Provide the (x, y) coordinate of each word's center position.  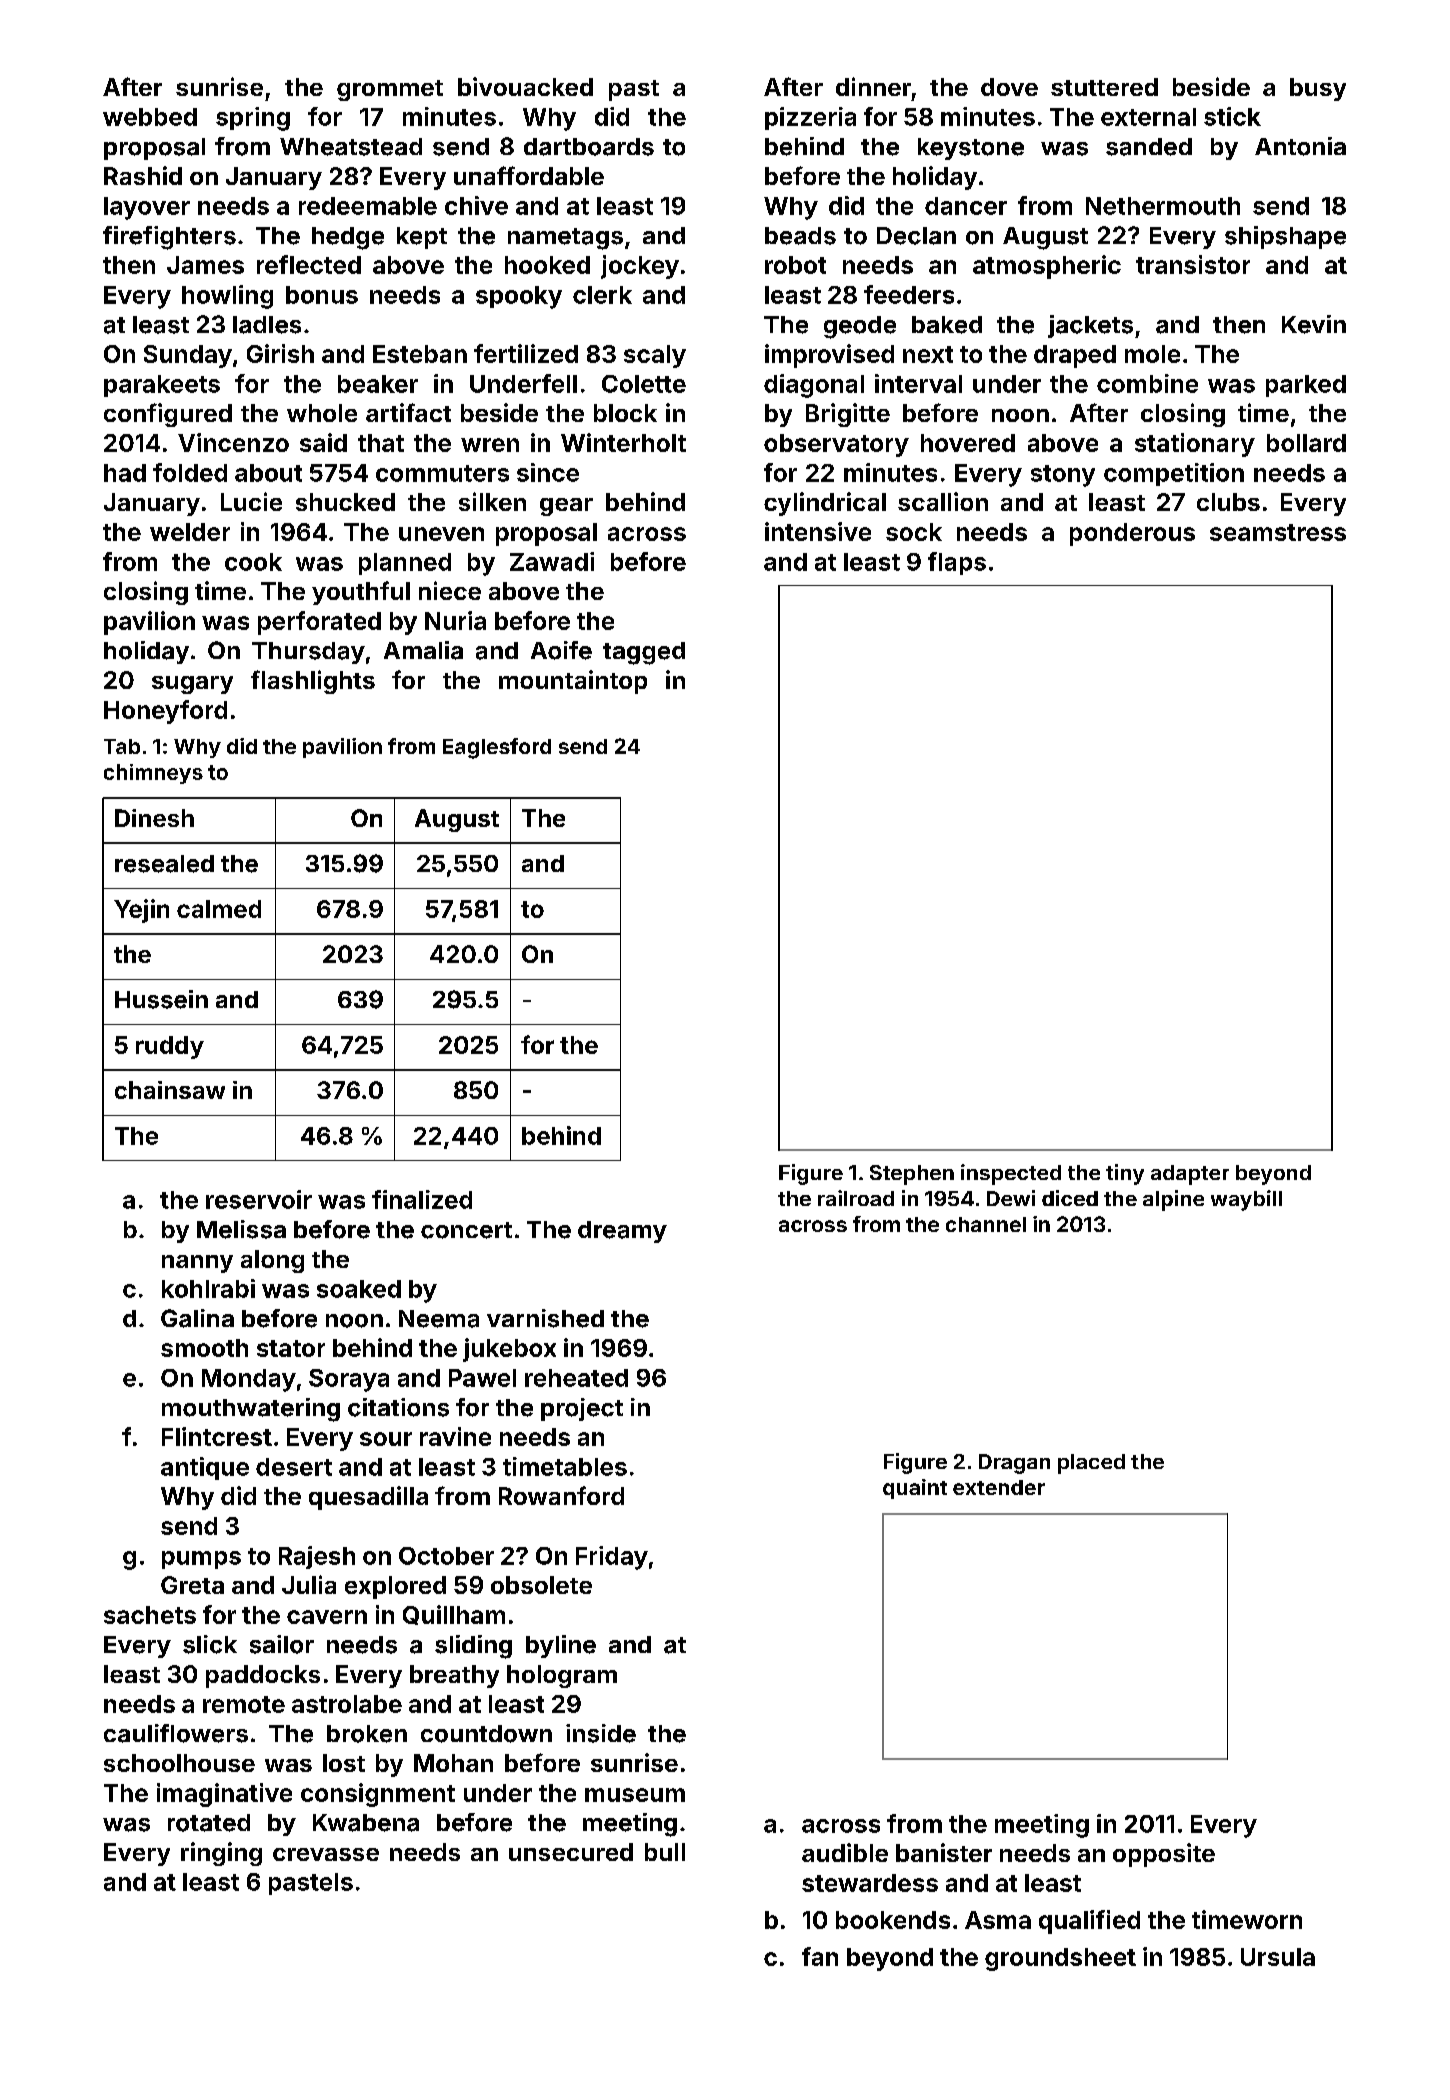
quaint (915, 1489)
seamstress (1278, 532)
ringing (221, 1854)
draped (1075, 356)
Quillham (454, 1615)
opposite (1164, 1855)
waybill (1246, 1200)
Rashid (143, 175)
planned (405, 564)
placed (1091, 1464)
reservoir (259, 1199)
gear (566, 507)
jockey (640, 267)
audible (845, 1852)
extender (999, 1487)
